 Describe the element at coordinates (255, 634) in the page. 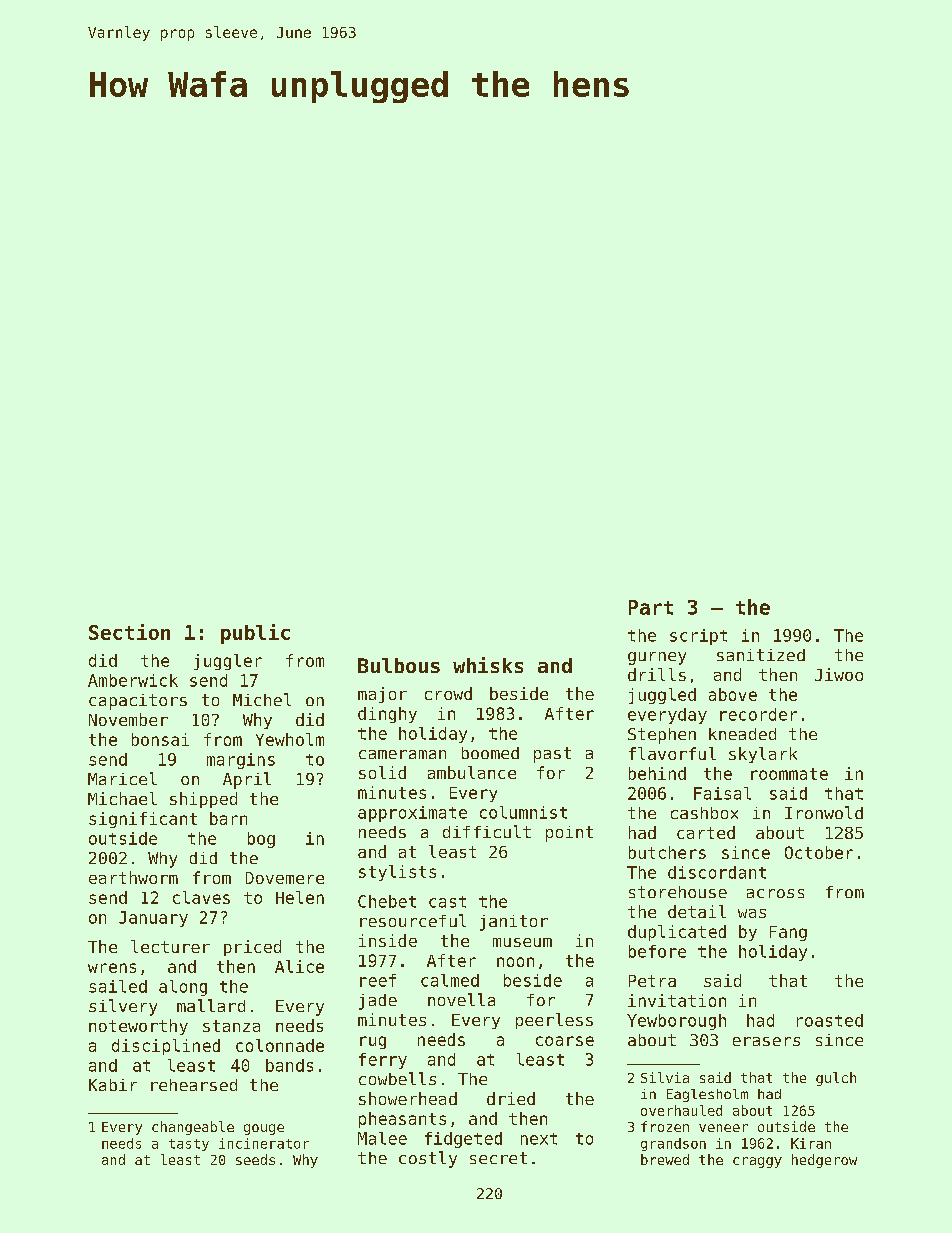

I see `public` at that location.
